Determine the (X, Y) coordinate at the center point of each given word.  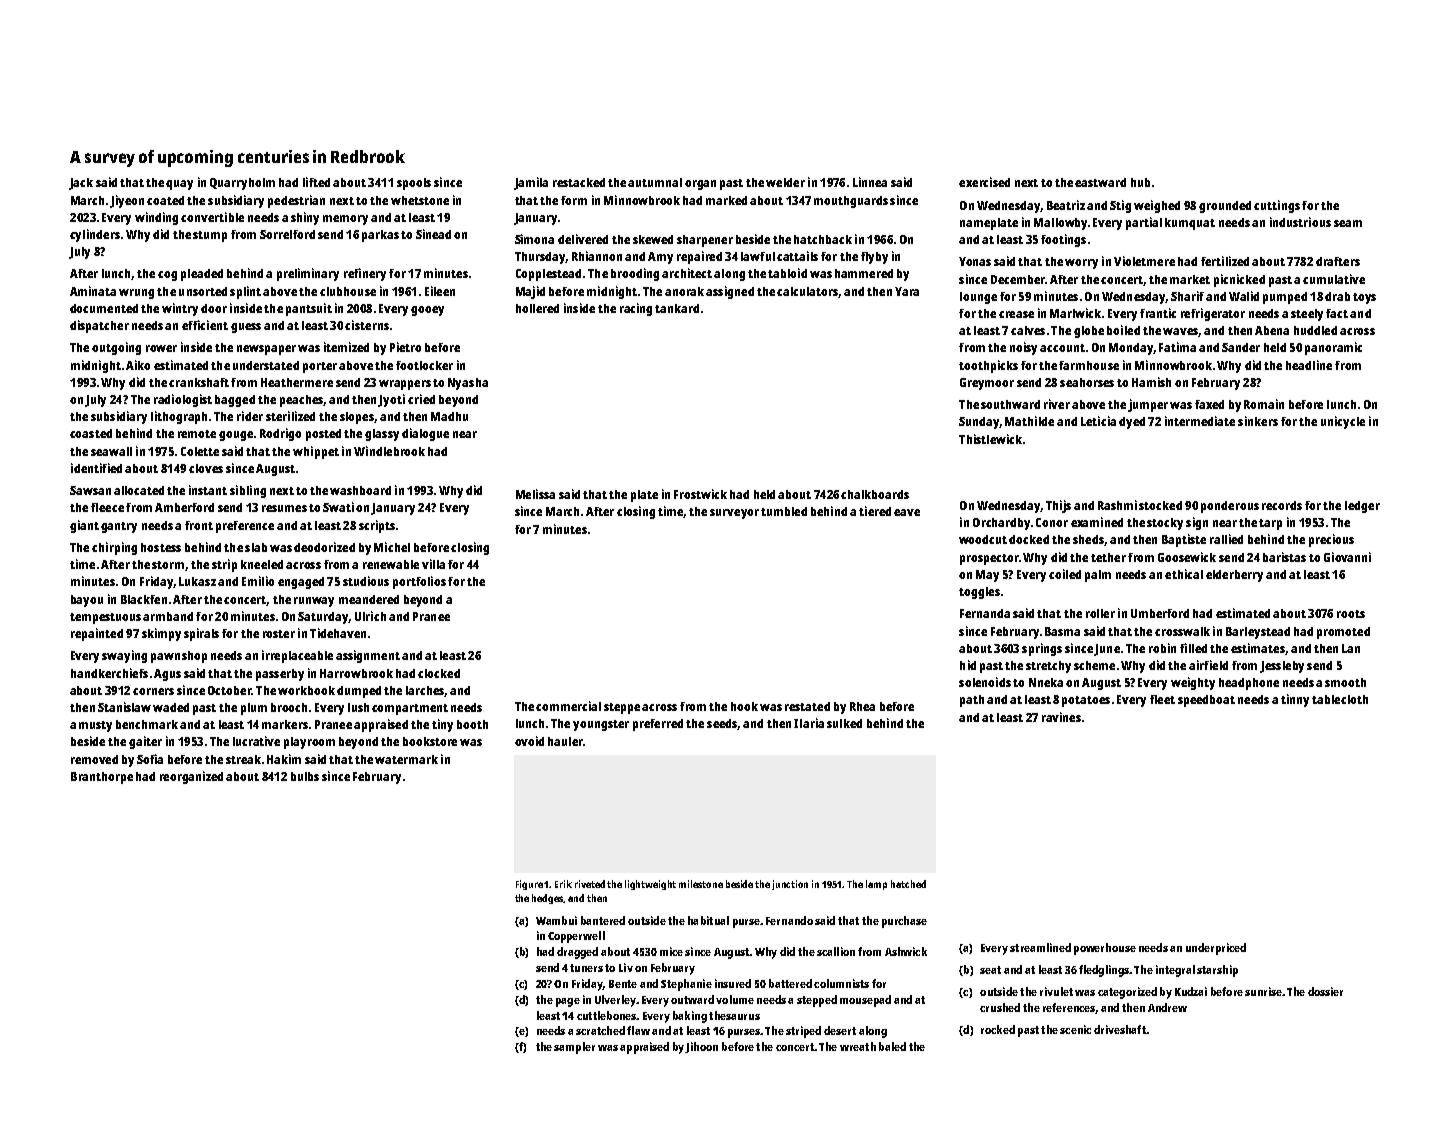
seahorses (1087, 382)
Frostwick (700, 494)
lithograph (179, 417)
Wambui (556, 920)
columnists (841, 983)
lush (358, 707)
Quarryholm (242, 184)
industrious (1300, 222)
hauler (565, 741)
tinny (1295, 700)
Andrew (1167, 1007)
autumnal (655, 182)
